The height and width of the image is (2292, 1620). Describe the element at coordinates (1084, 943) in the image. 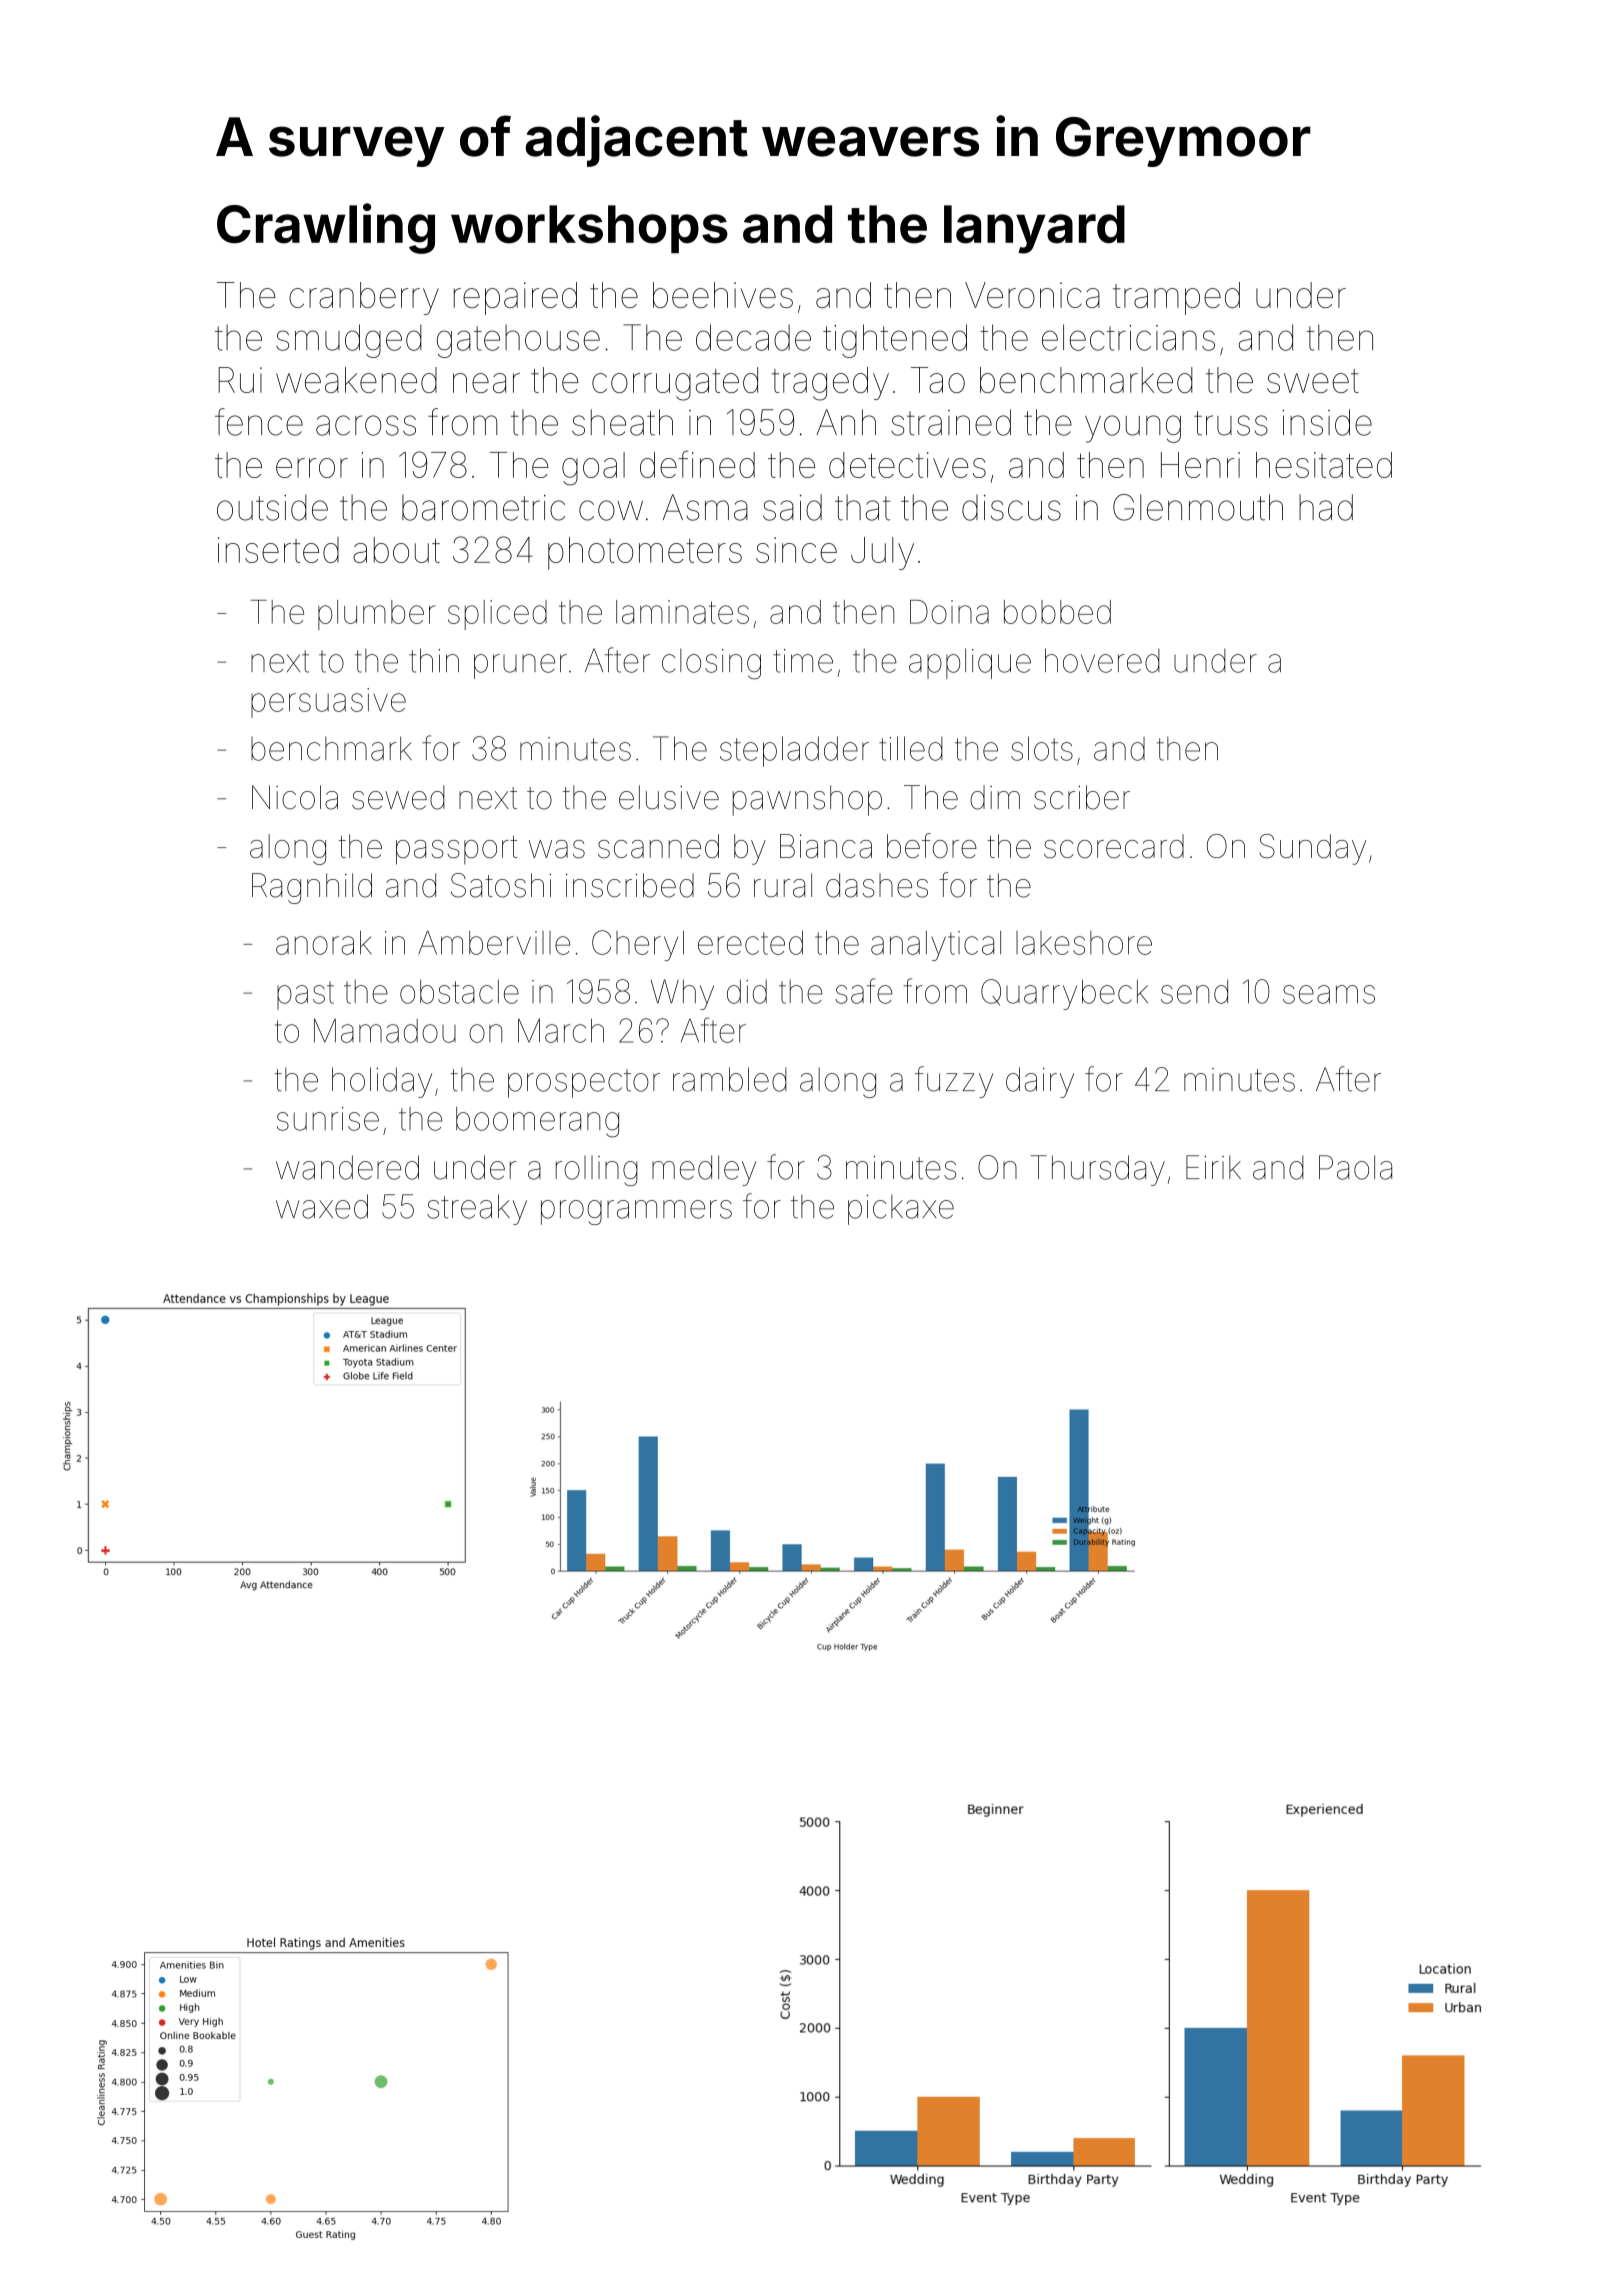

I see `lakeshore` at that location.
